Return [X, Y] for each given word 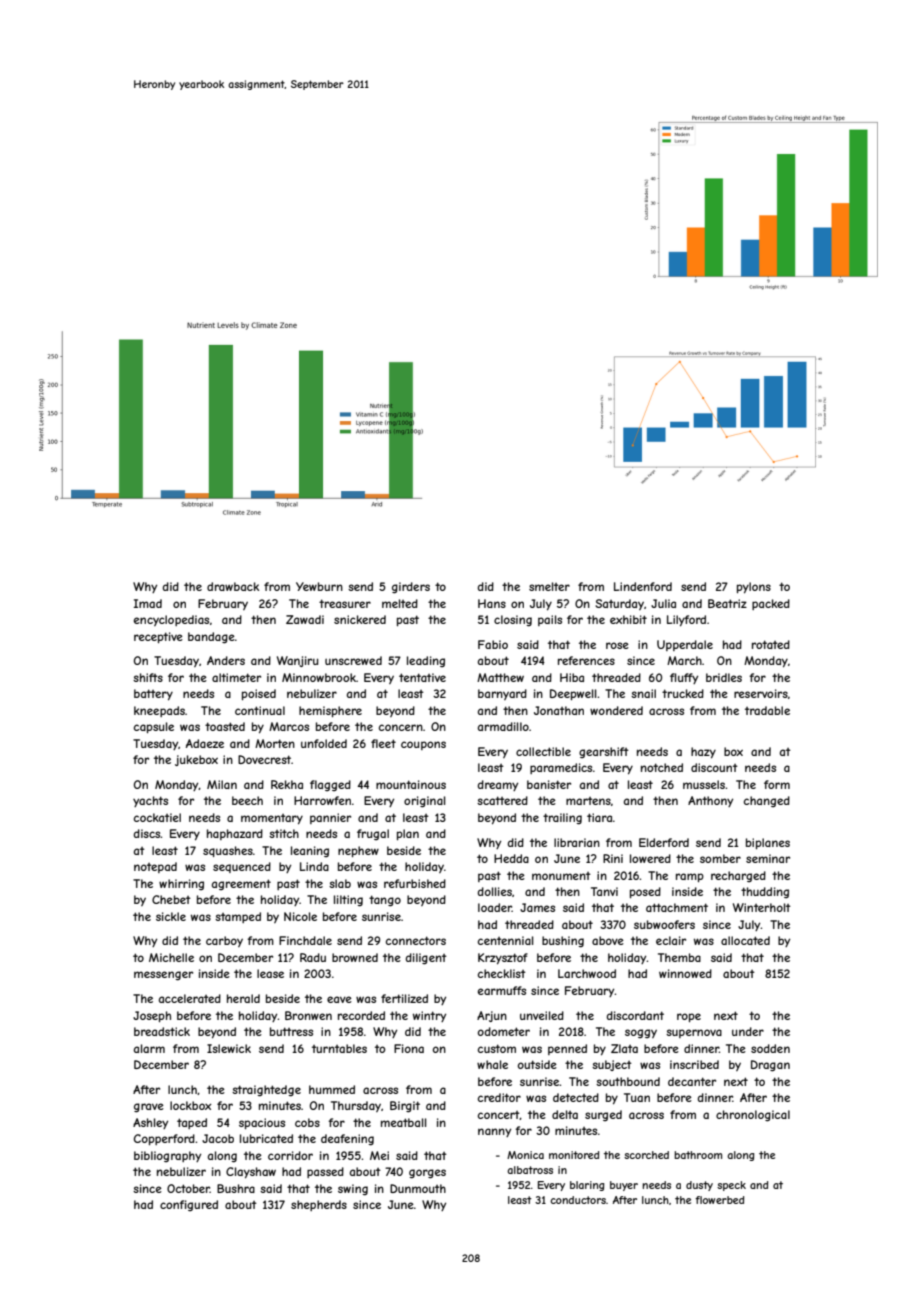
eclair [671, 940]
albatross [530, 1170]
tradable [767, 710]
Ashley [150, 1123]
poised [259, 694]
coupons [423, 745]
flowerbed [719, 1200]
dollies [495, 891]
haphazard [235, 834]
